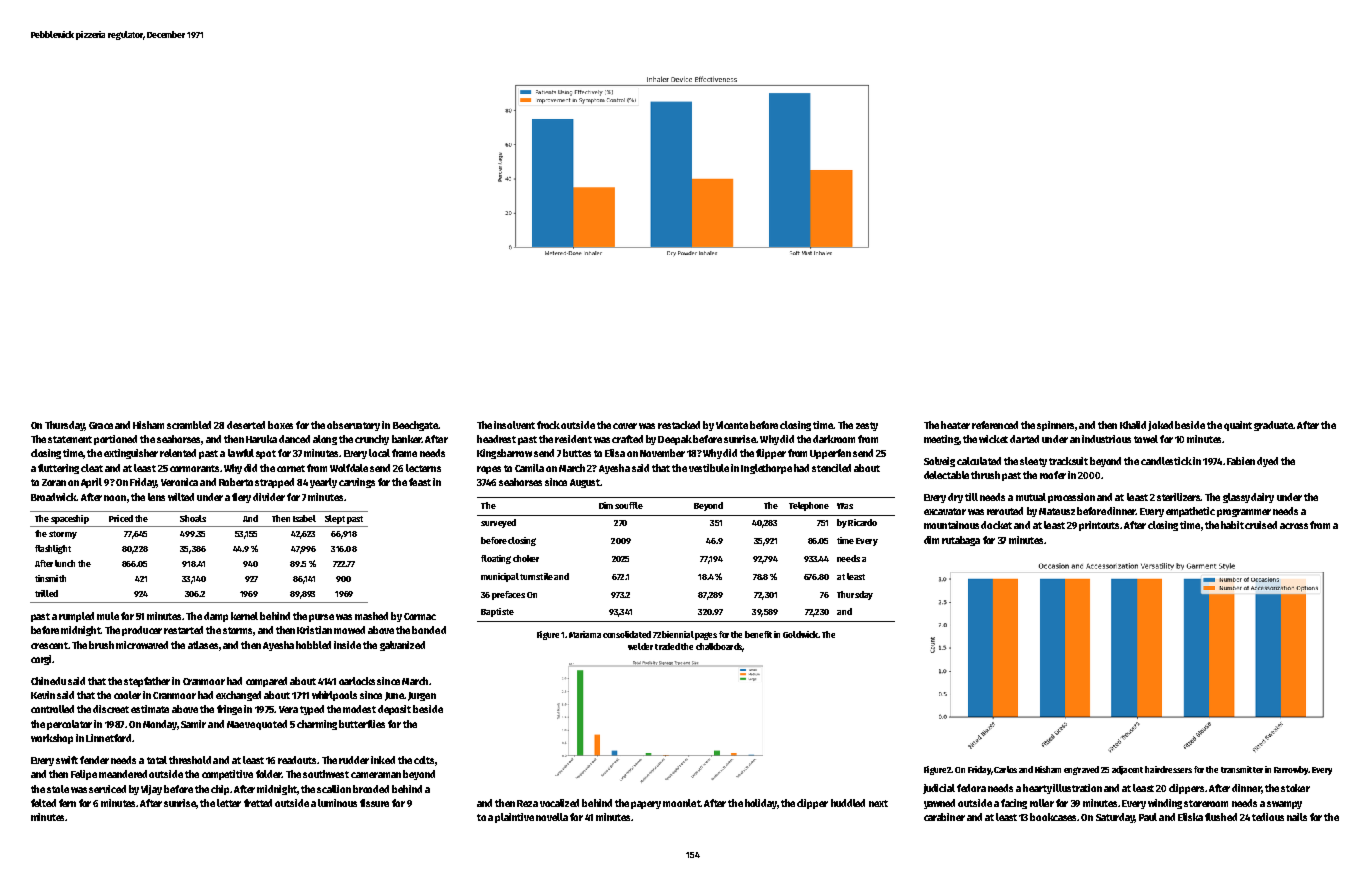 The width and height of the screenshot is (1372, 887). Describe the element at coordinates (49, 645) in the screenshot. I see `crescent` at that location.
